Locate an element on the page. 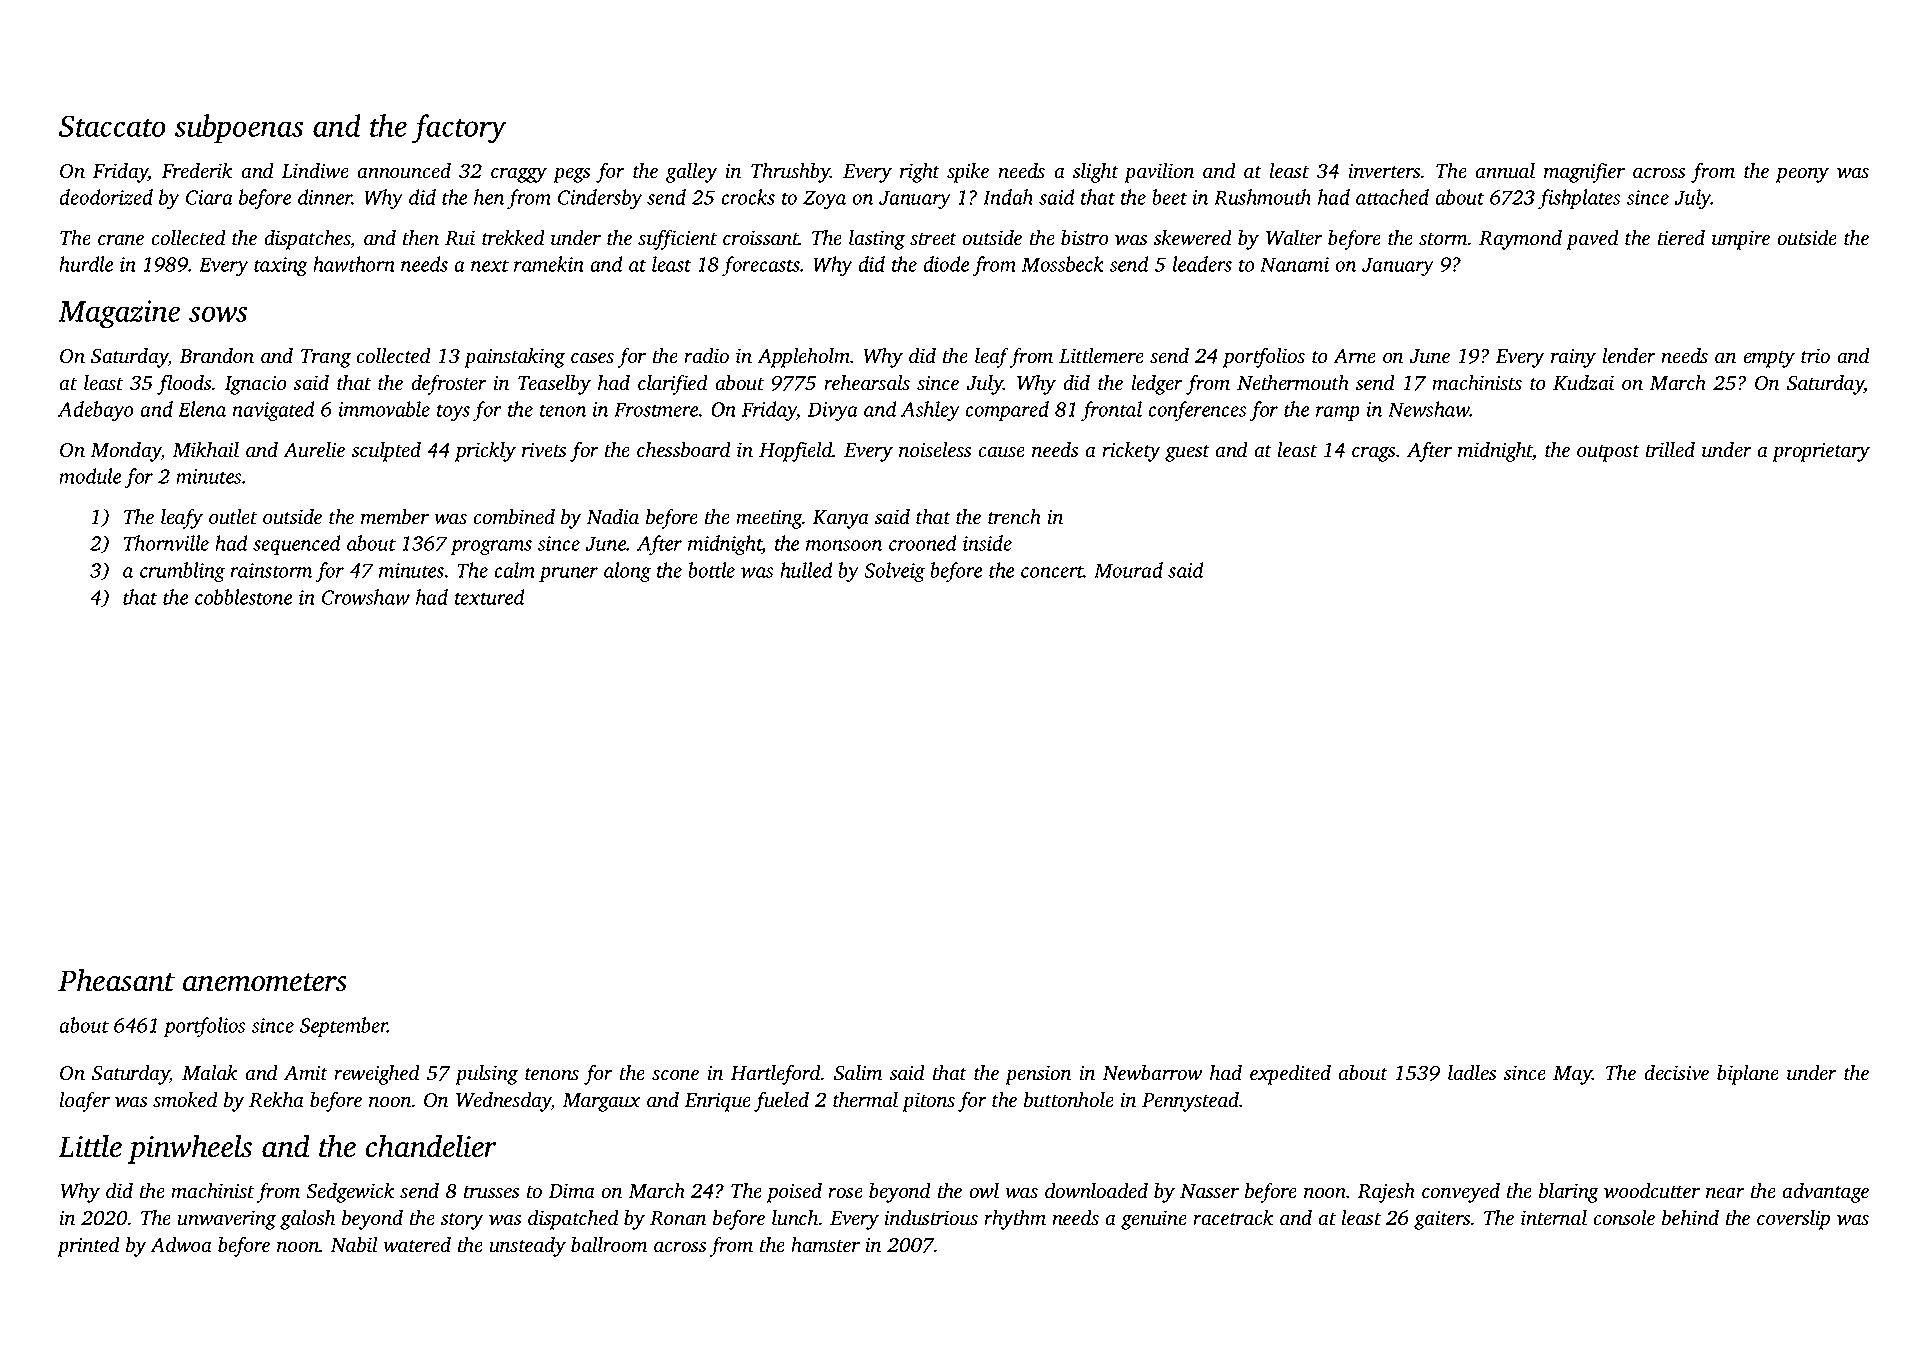 This page has height=1364, width=1929. Salim is located at coordinates (858, 1073).
